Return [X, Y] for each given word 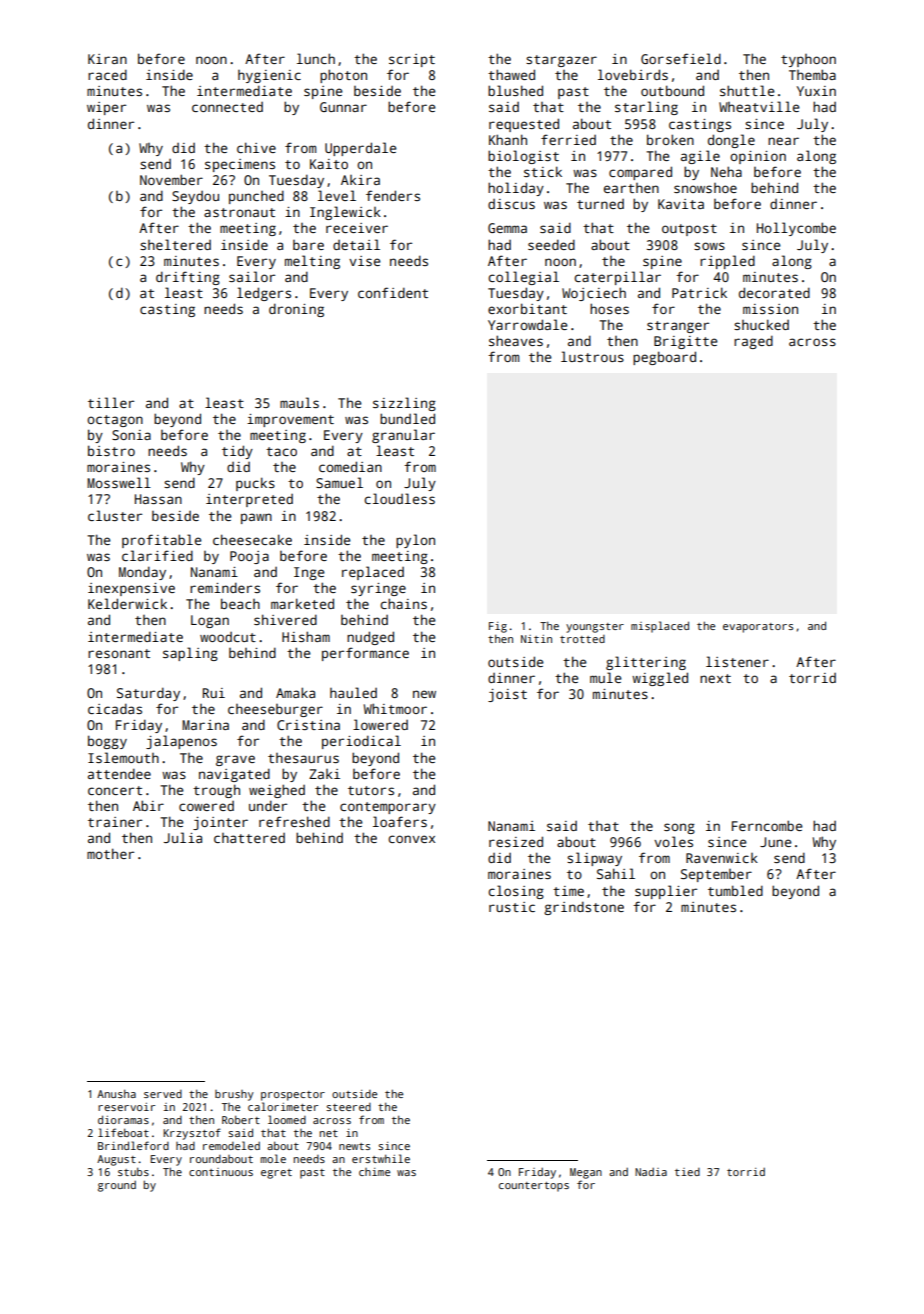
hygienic [269, 76]
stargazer [561, 61]
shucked [761, 324]
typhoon [808, 60]
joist [507, 695]
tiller [111, 402]
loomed [287, 1119]
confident [393, 292]
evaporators [758, 628]
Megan [586, 1173]
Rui [214, 693]
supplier [666, 892]
